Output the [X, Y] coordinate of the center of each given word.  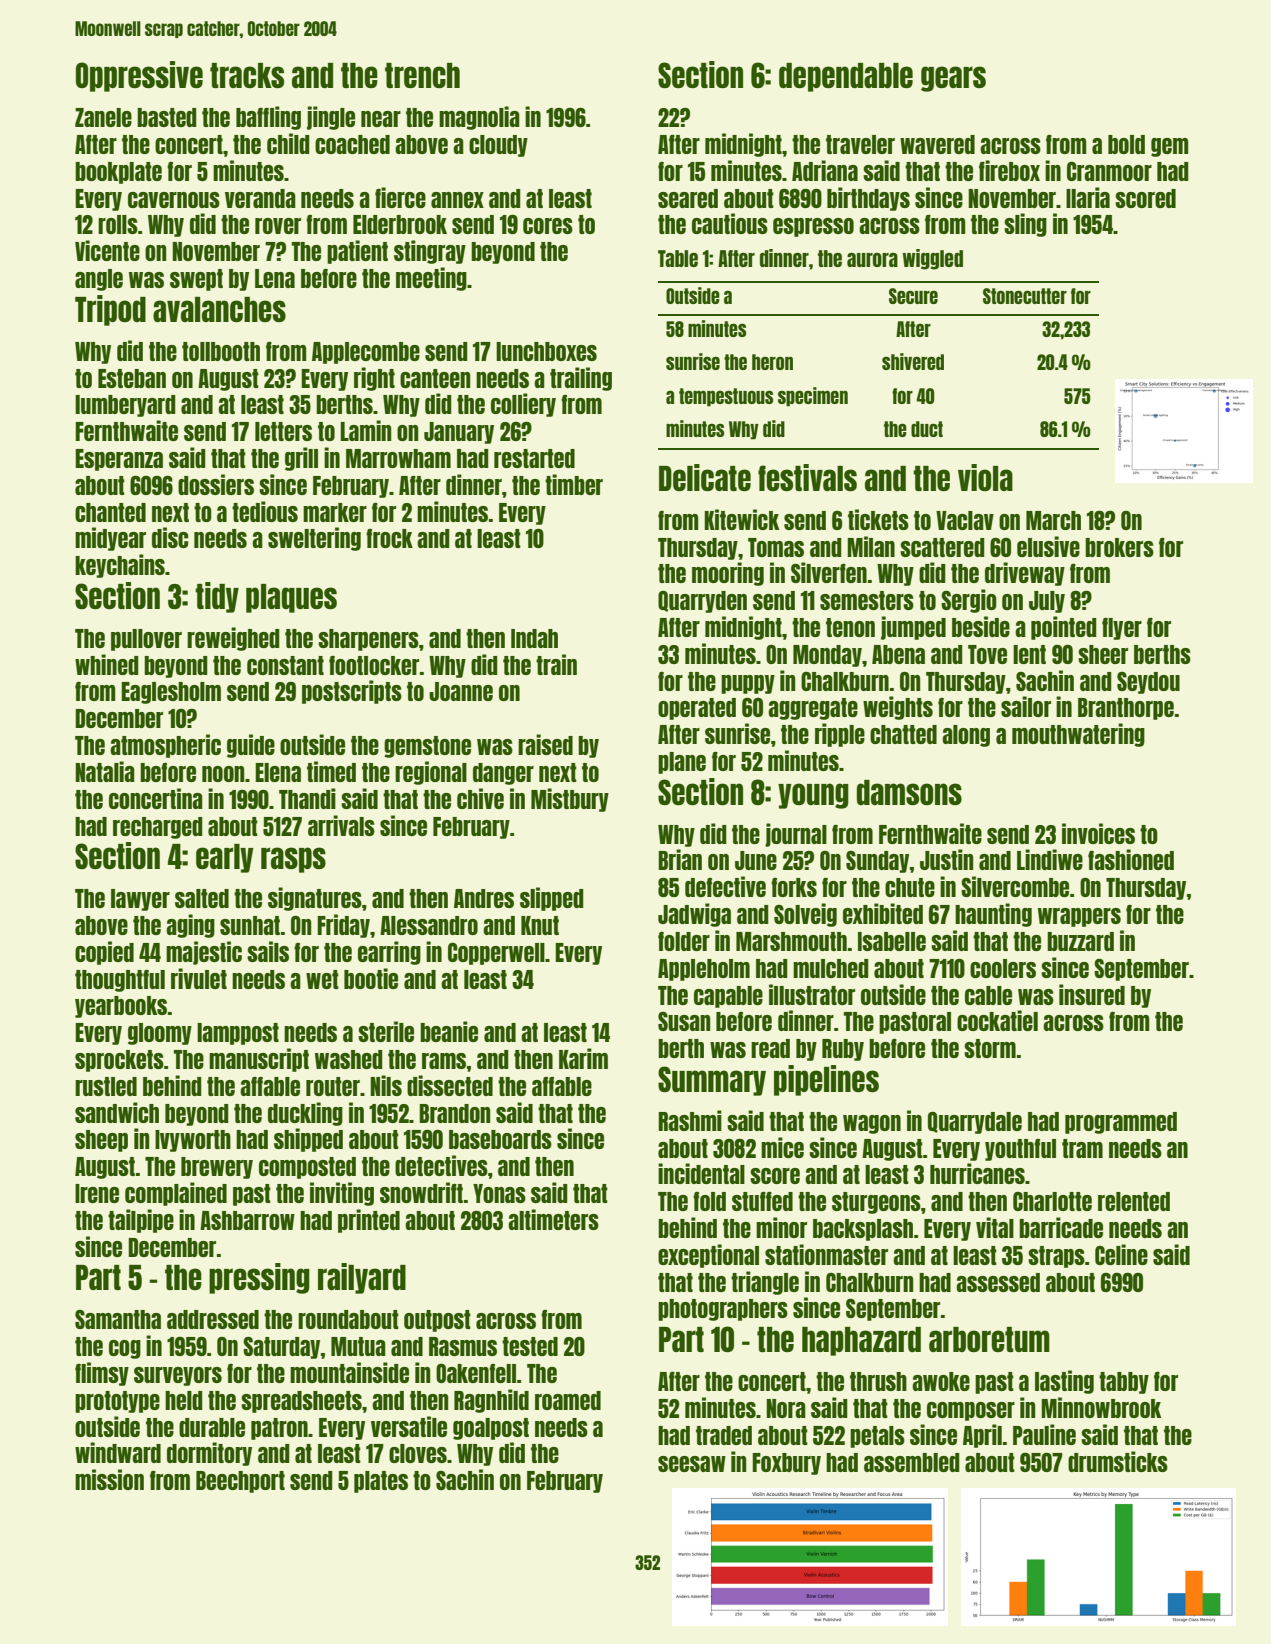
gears [953, 79]
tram [1082, 1148]
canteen [435, 378]
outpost [437, 1321]
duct [927, 429]
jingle [331, 118]
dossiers [216, 484]
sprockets [119, 1061]
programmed [1121, 1123]
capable [728, 997]
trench [422, 75]
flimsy [102, 1374]
